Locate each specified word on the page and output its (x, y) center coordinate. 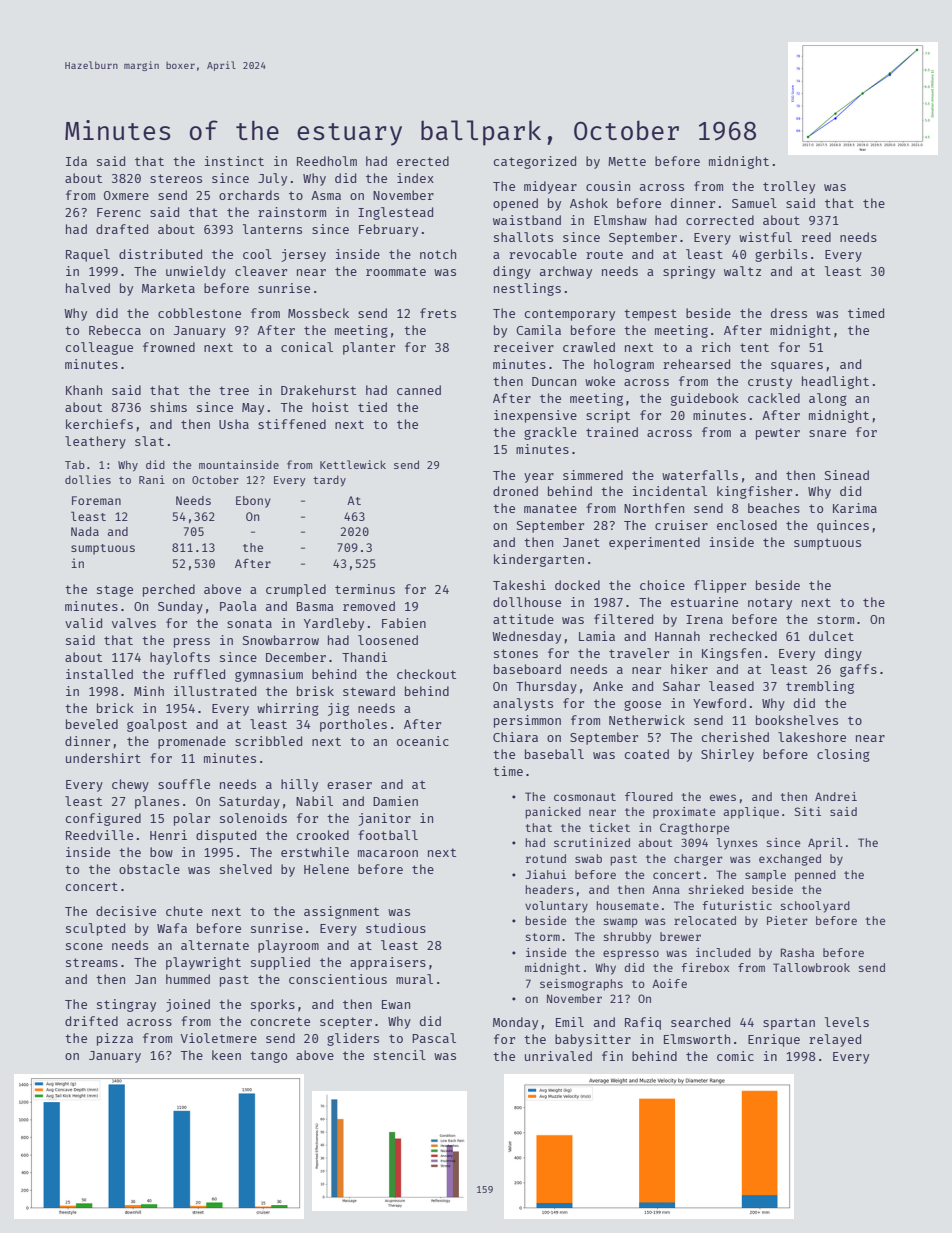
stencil (400, 1055)
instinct (234, 161)
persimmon (527, 721)
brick (115, 708)
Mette (627, 161)
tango (268, 1057)
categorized (534, 162)
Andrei (836, 796)
